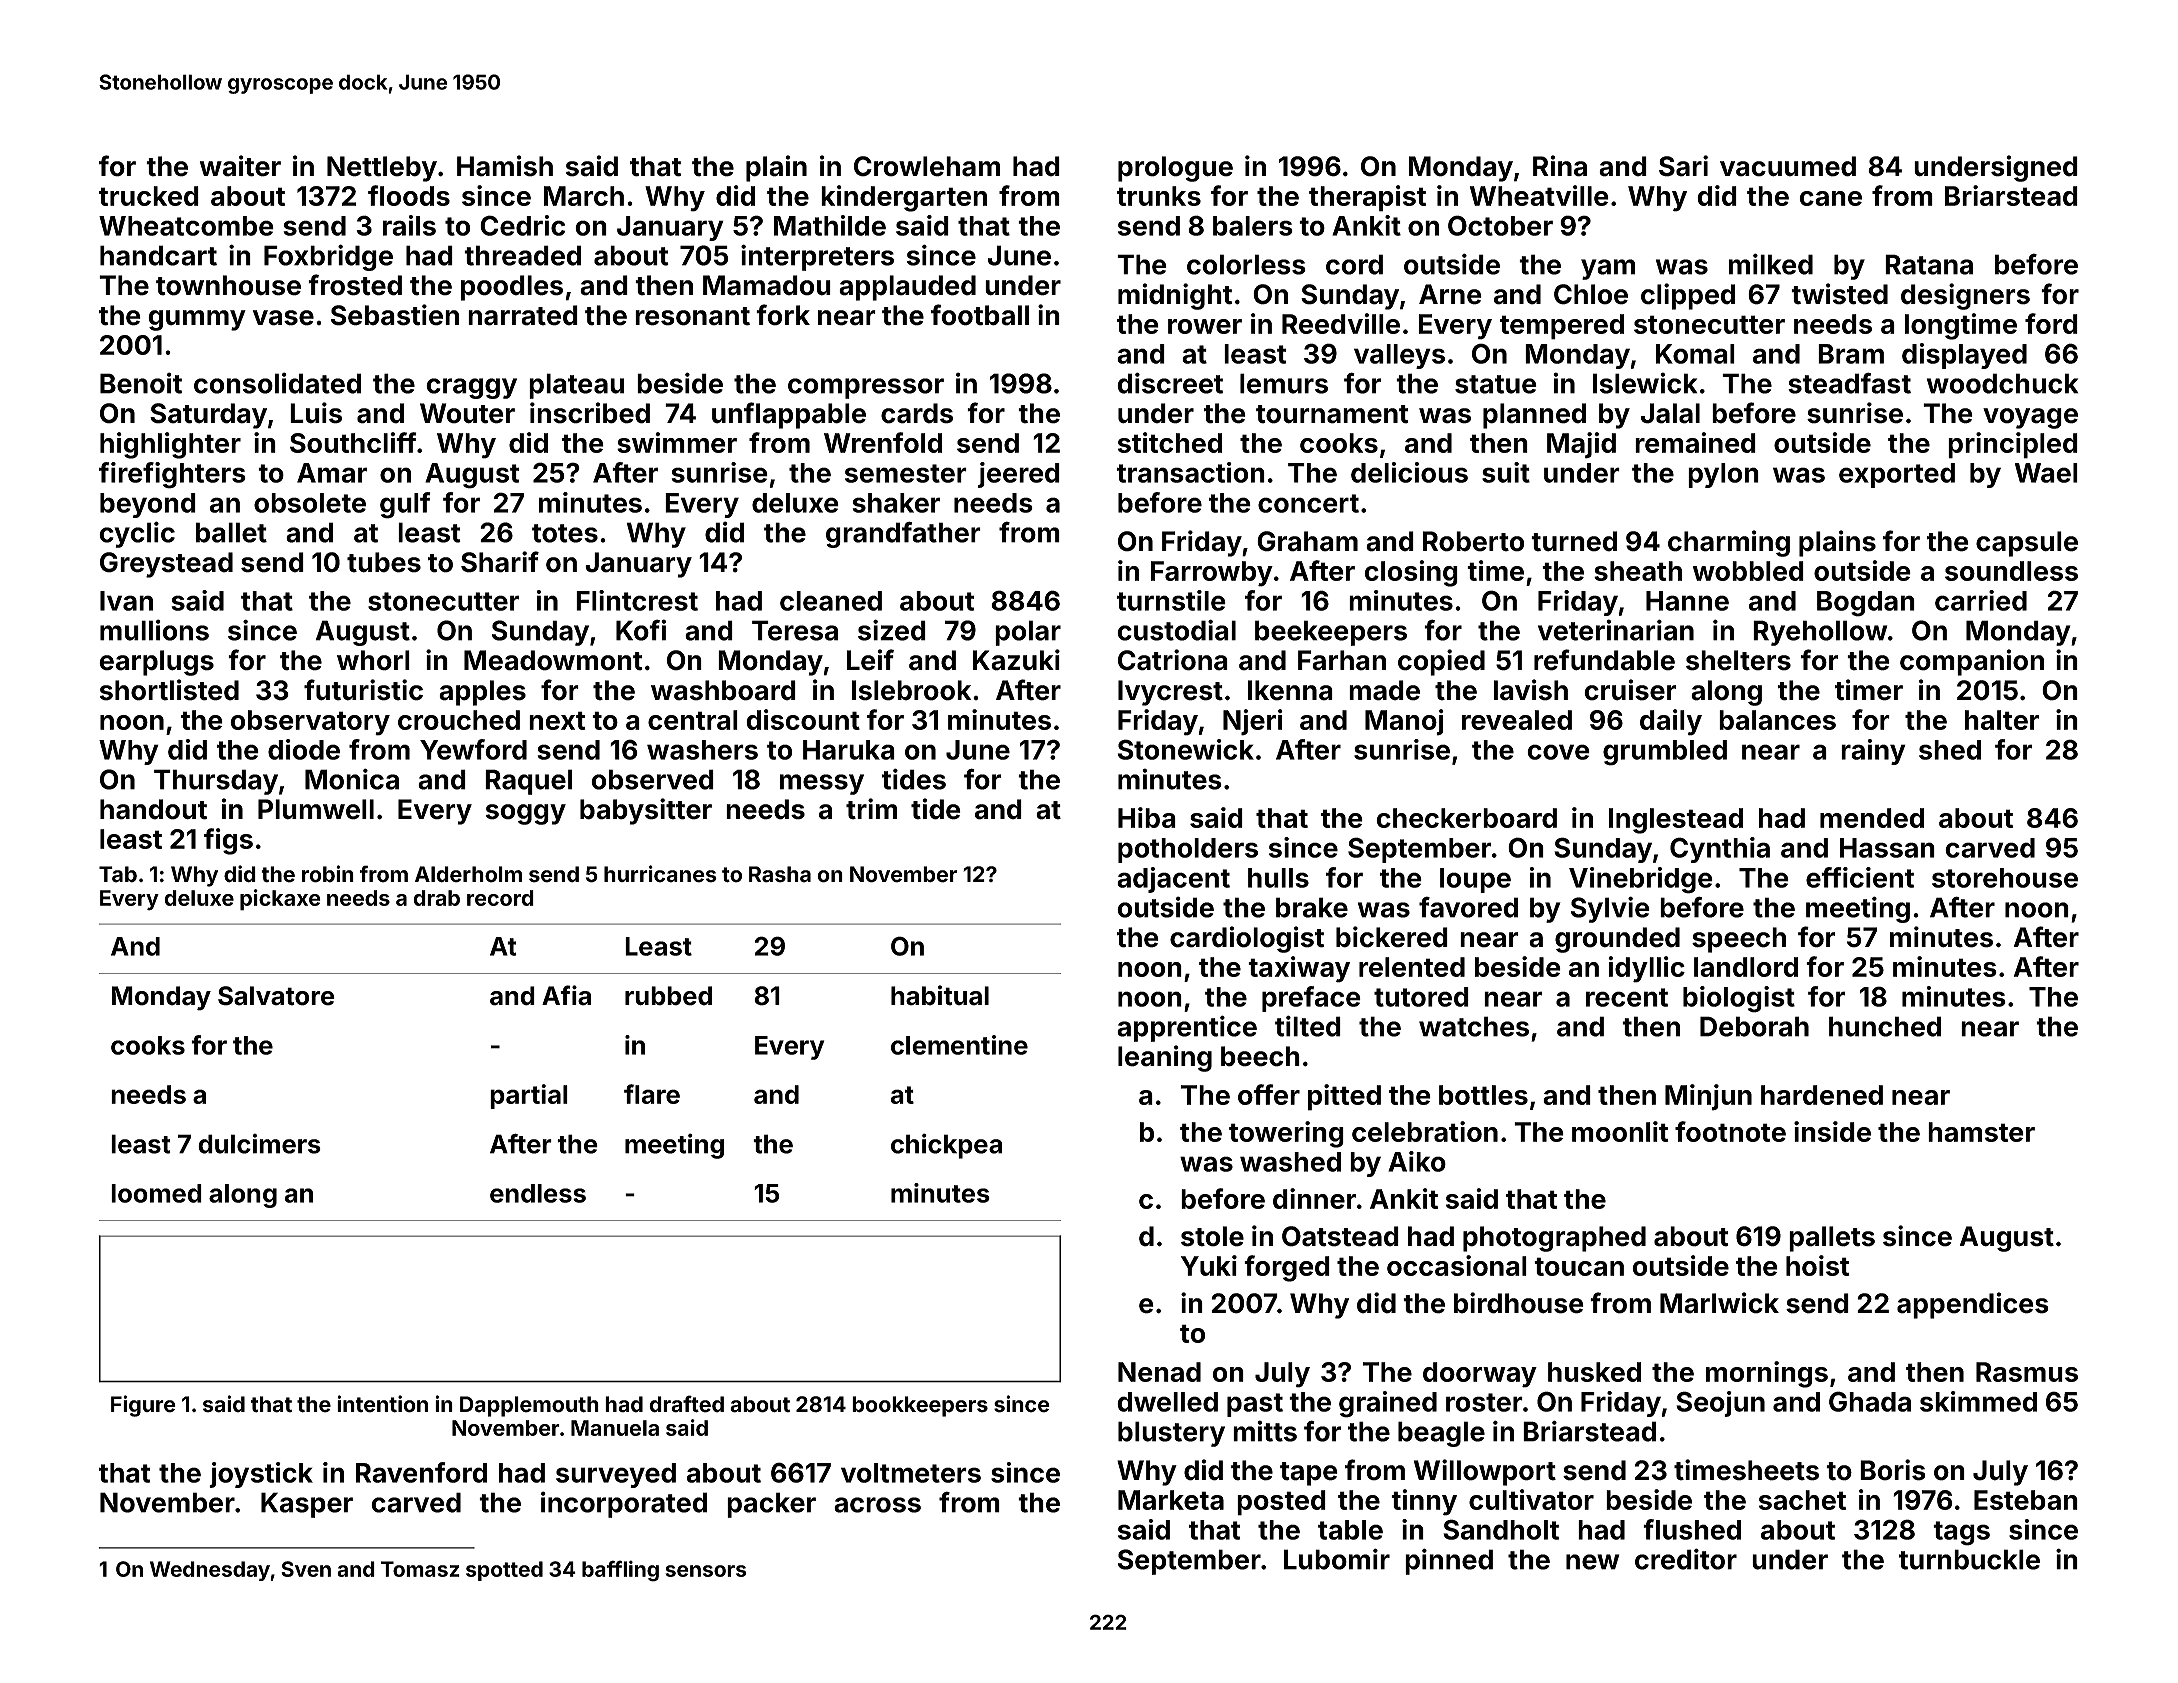  Describe the element at coordinates (1720, 1404) in the screenshot. I see `Seojun` at that location.
